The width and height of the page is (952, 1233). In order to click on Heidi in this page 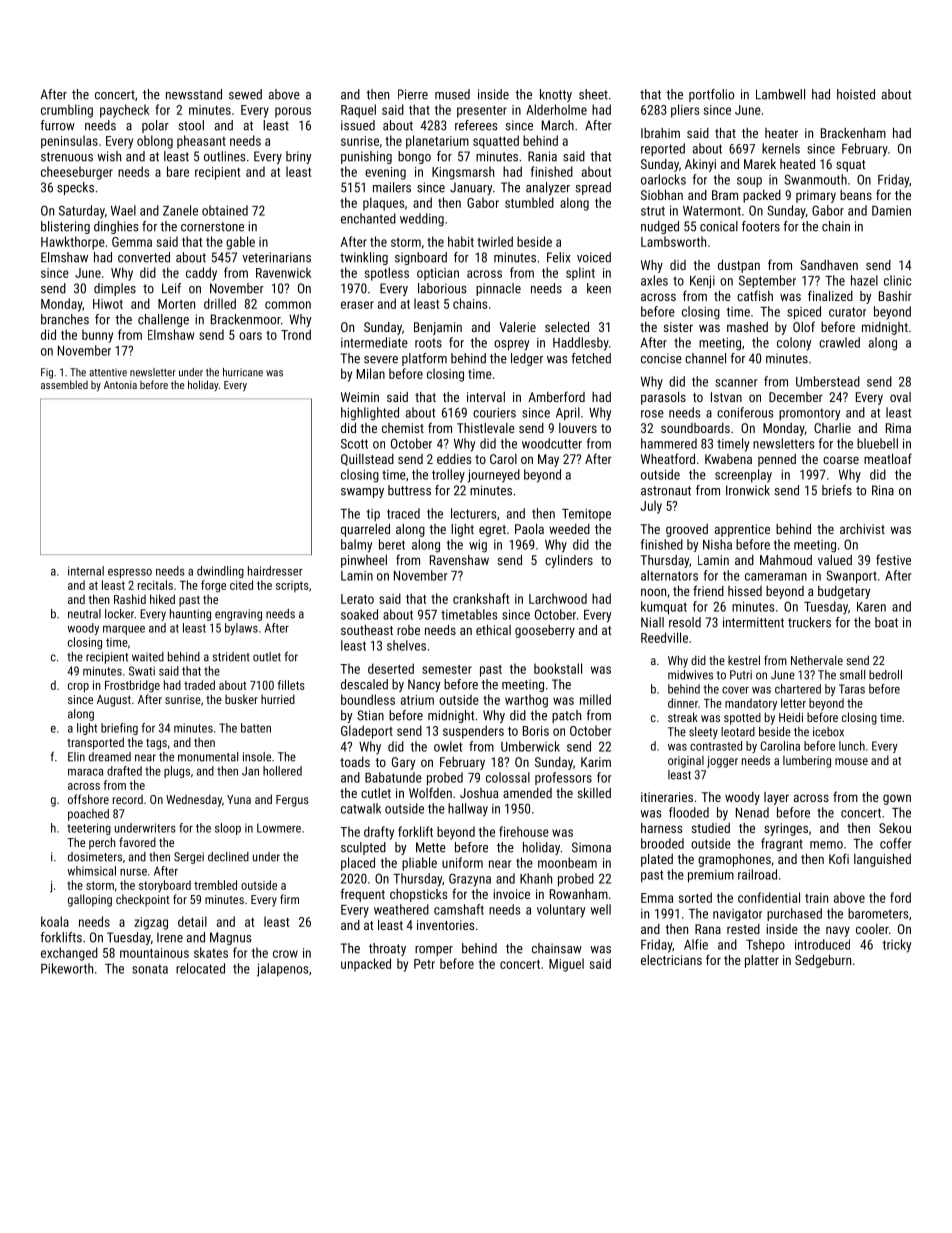, I will do `click(791, 717)`.
